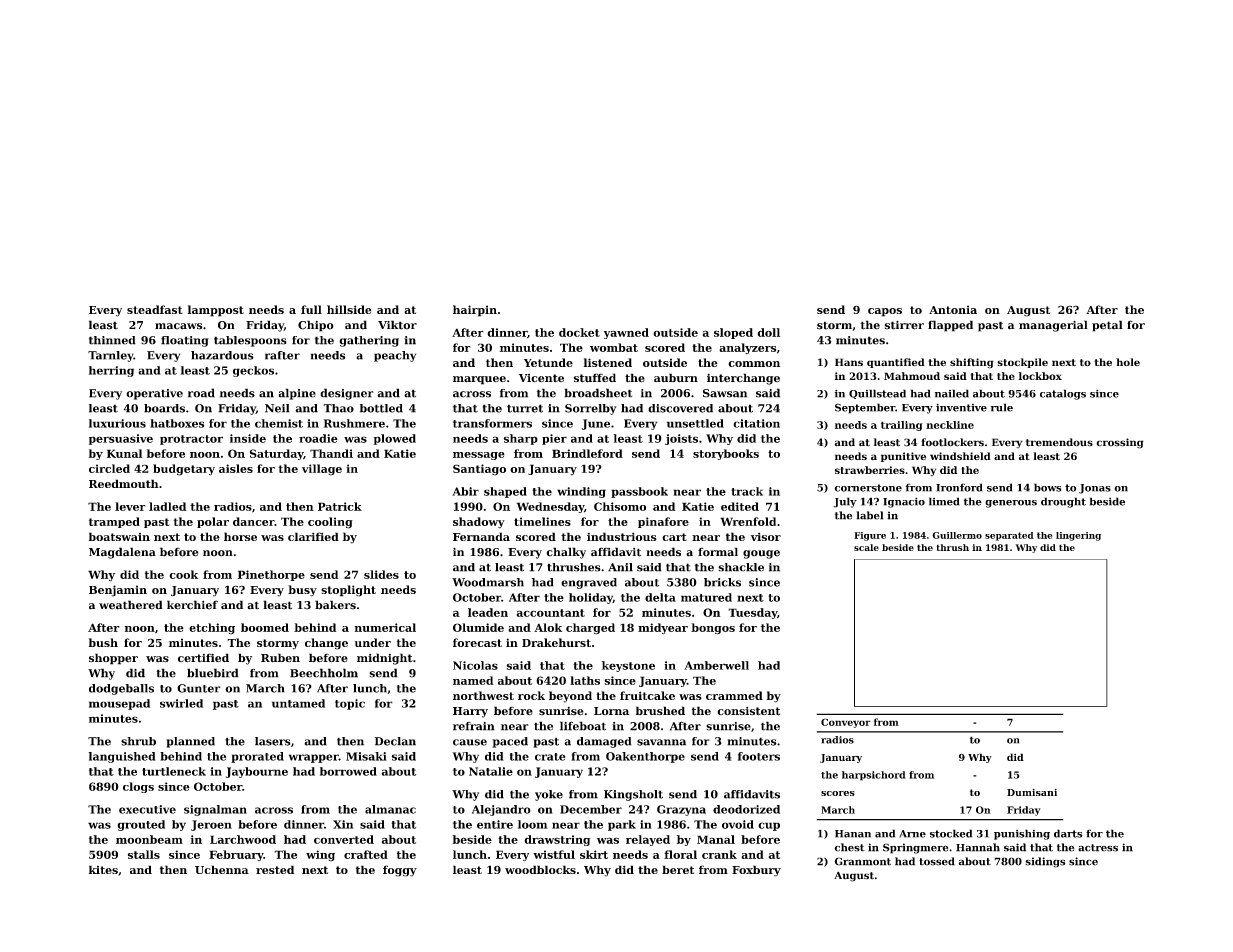 This screenshot has height=952, width=1233. Describe the element at coordinates (579, 332) in the screenshot. I see `docket` at that location.
